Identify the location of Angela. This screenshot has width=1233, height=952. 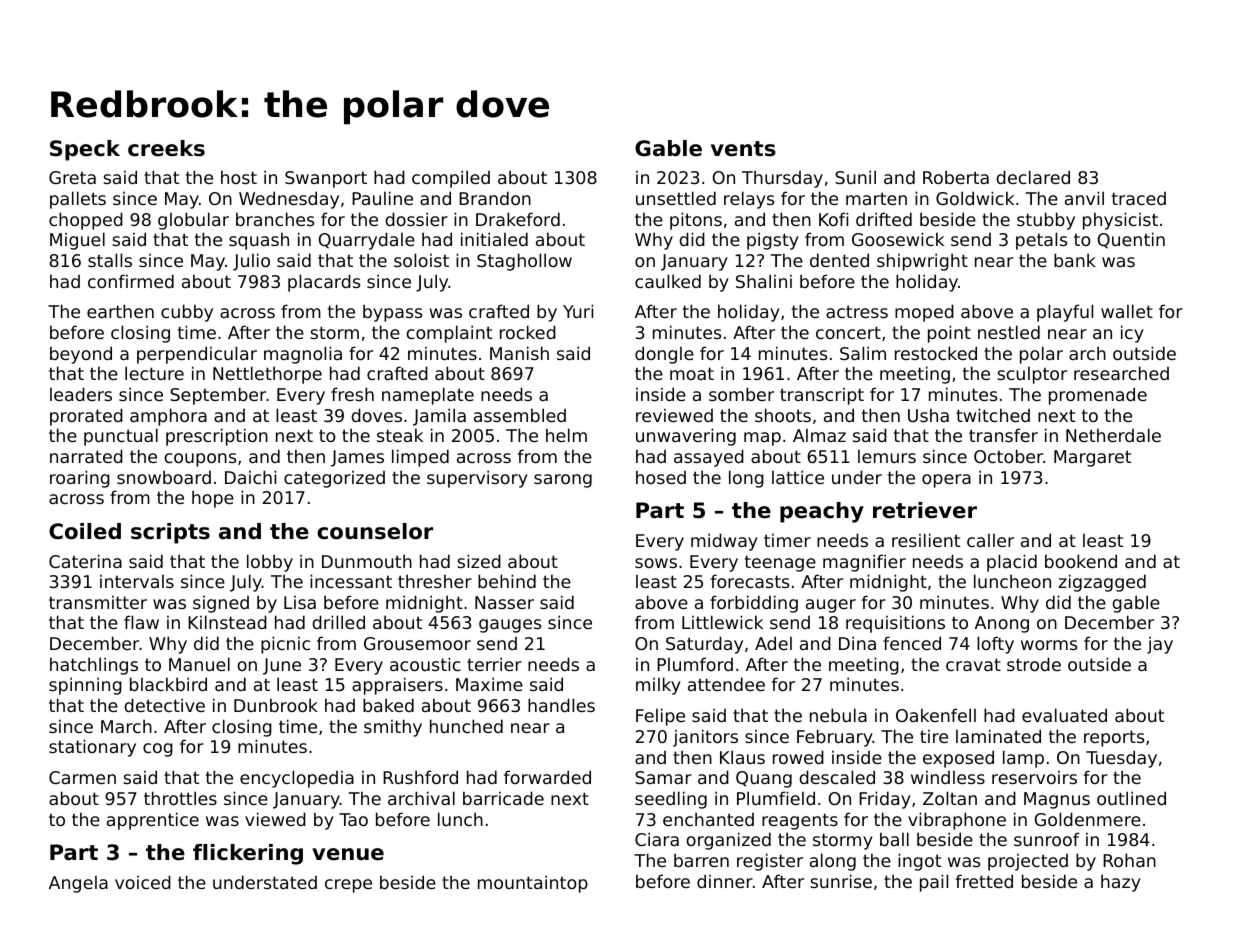
(78, 884).
